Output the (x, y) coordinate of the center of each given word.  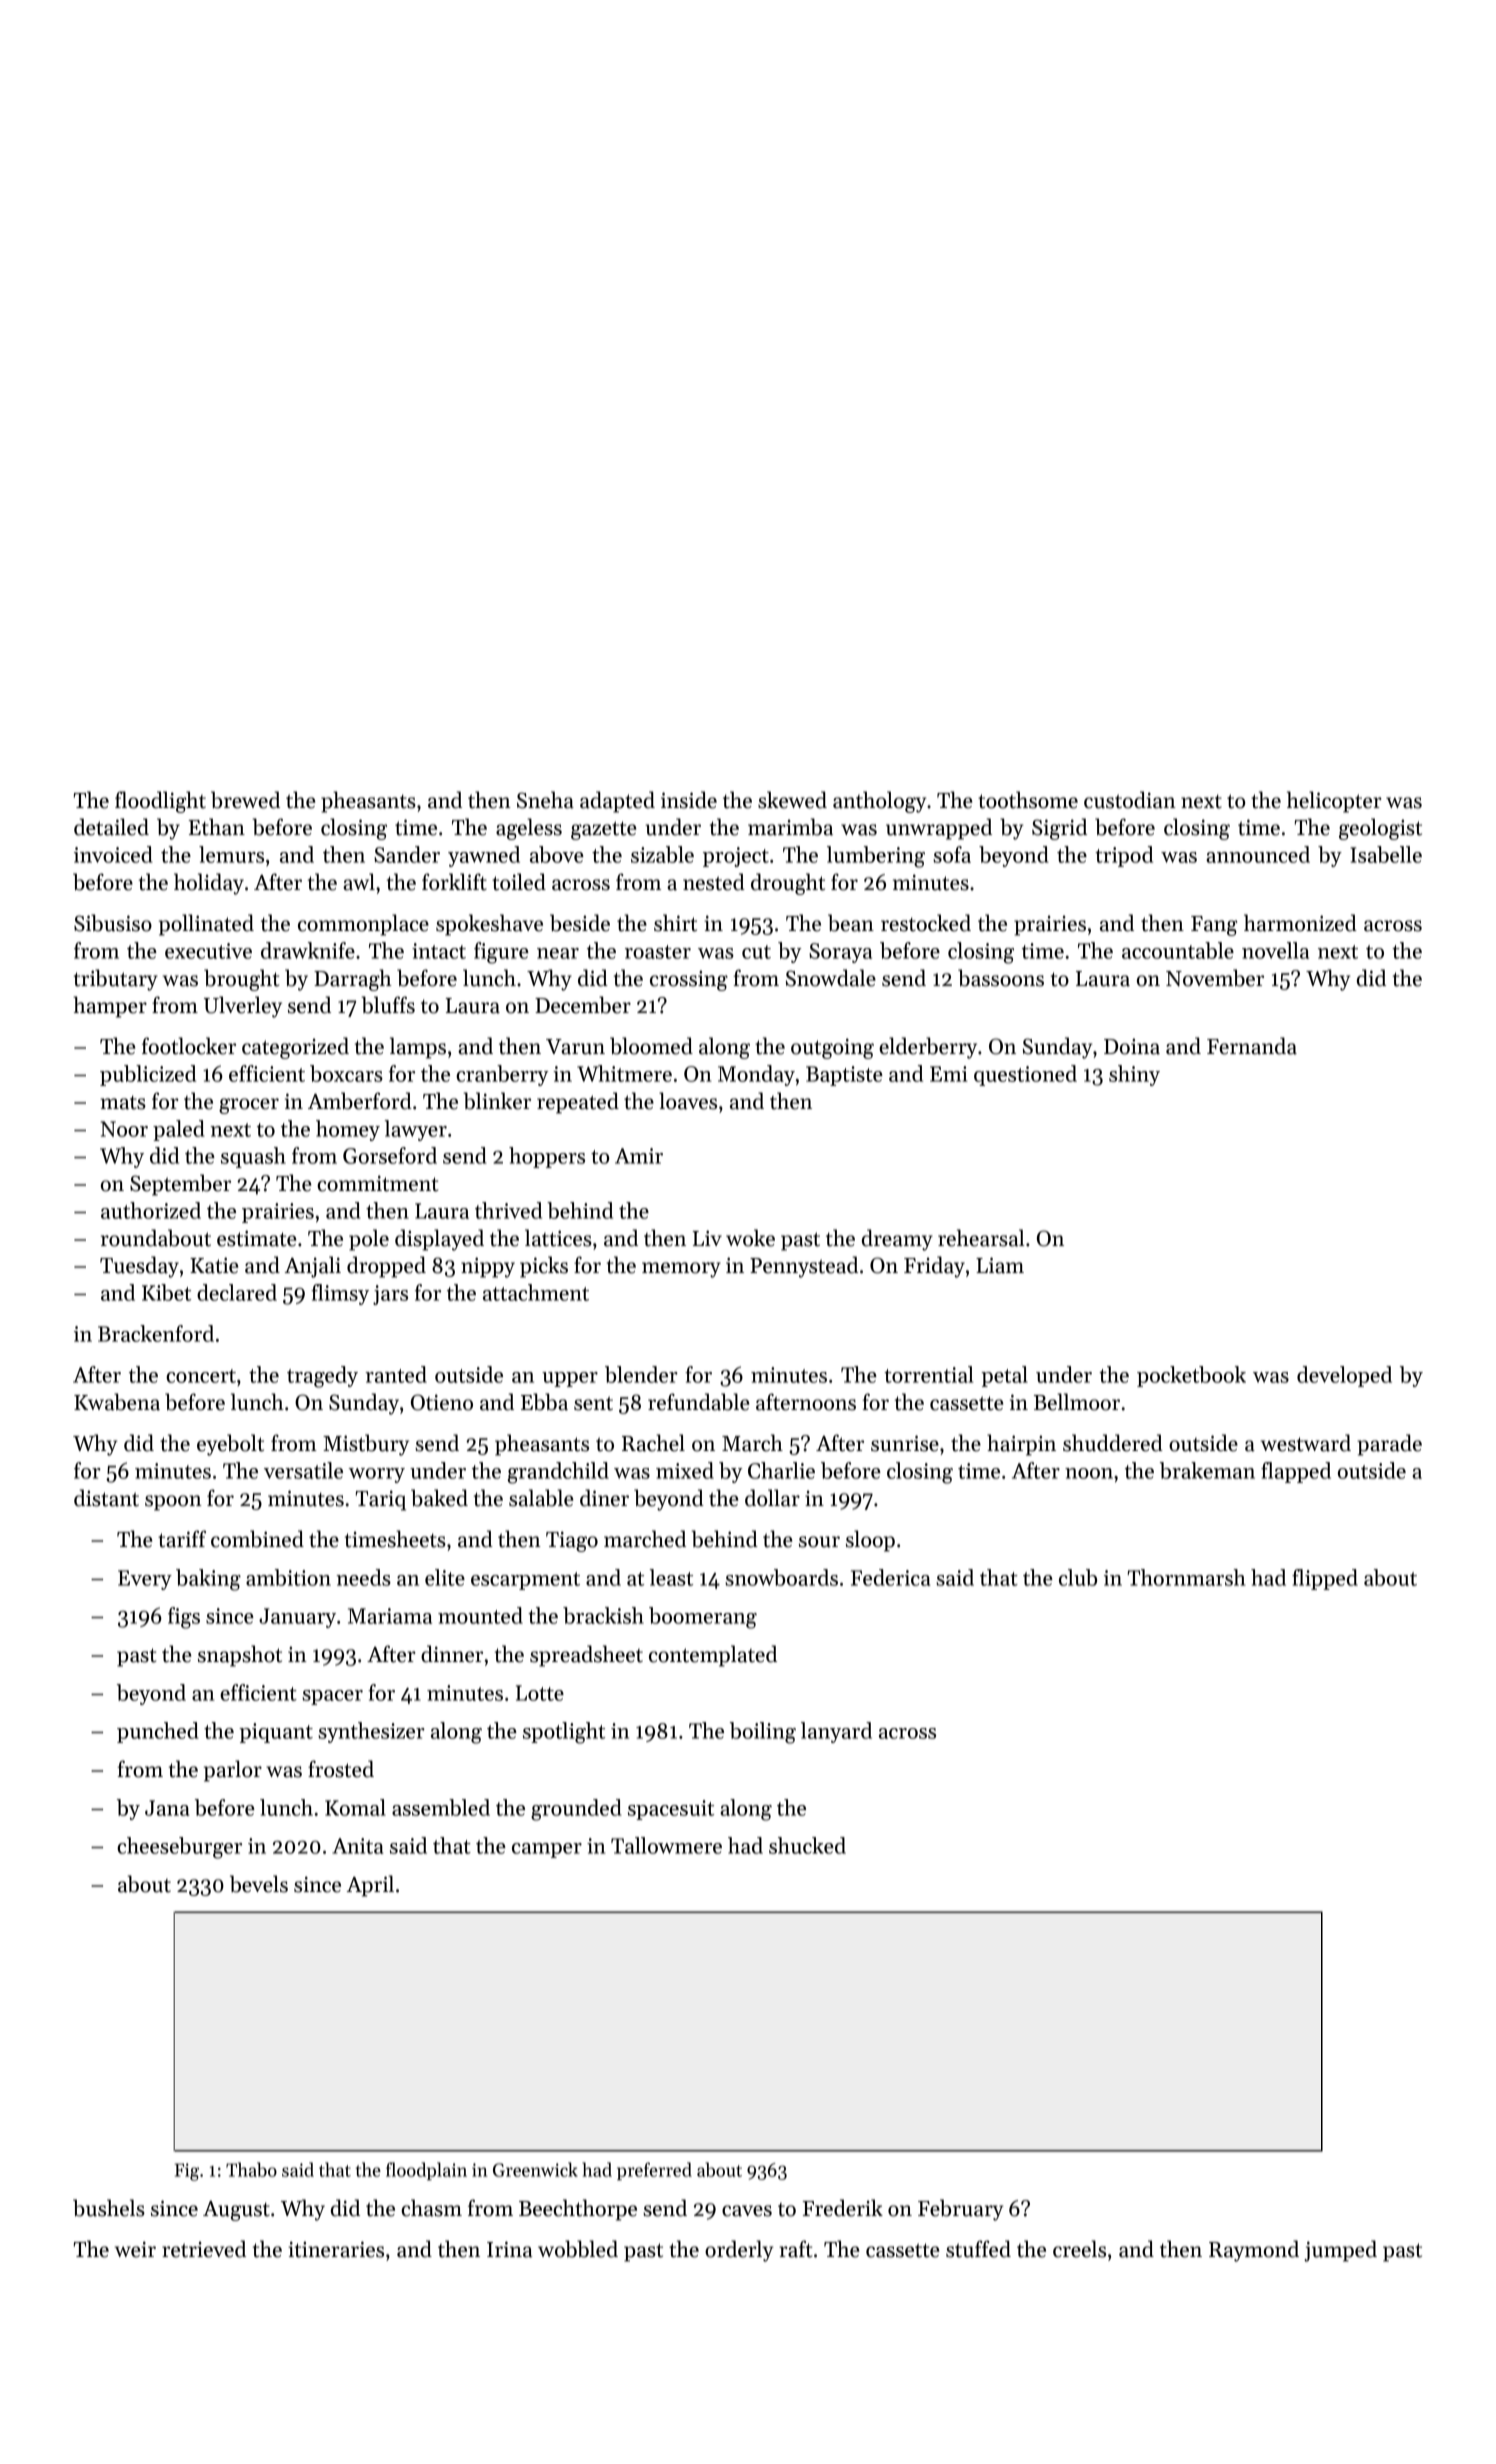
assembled (441, 1807)
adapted (617, 802)
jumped (1340, 2251)
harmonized (1300, 923)
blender (641, 1374)
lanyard (836, 1732)
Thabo (251, 2169)
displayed (439, 1240)
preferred (654, 2171)
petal (1004, 1376)
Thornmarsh (1186, 1577)
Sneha (545, 800)
